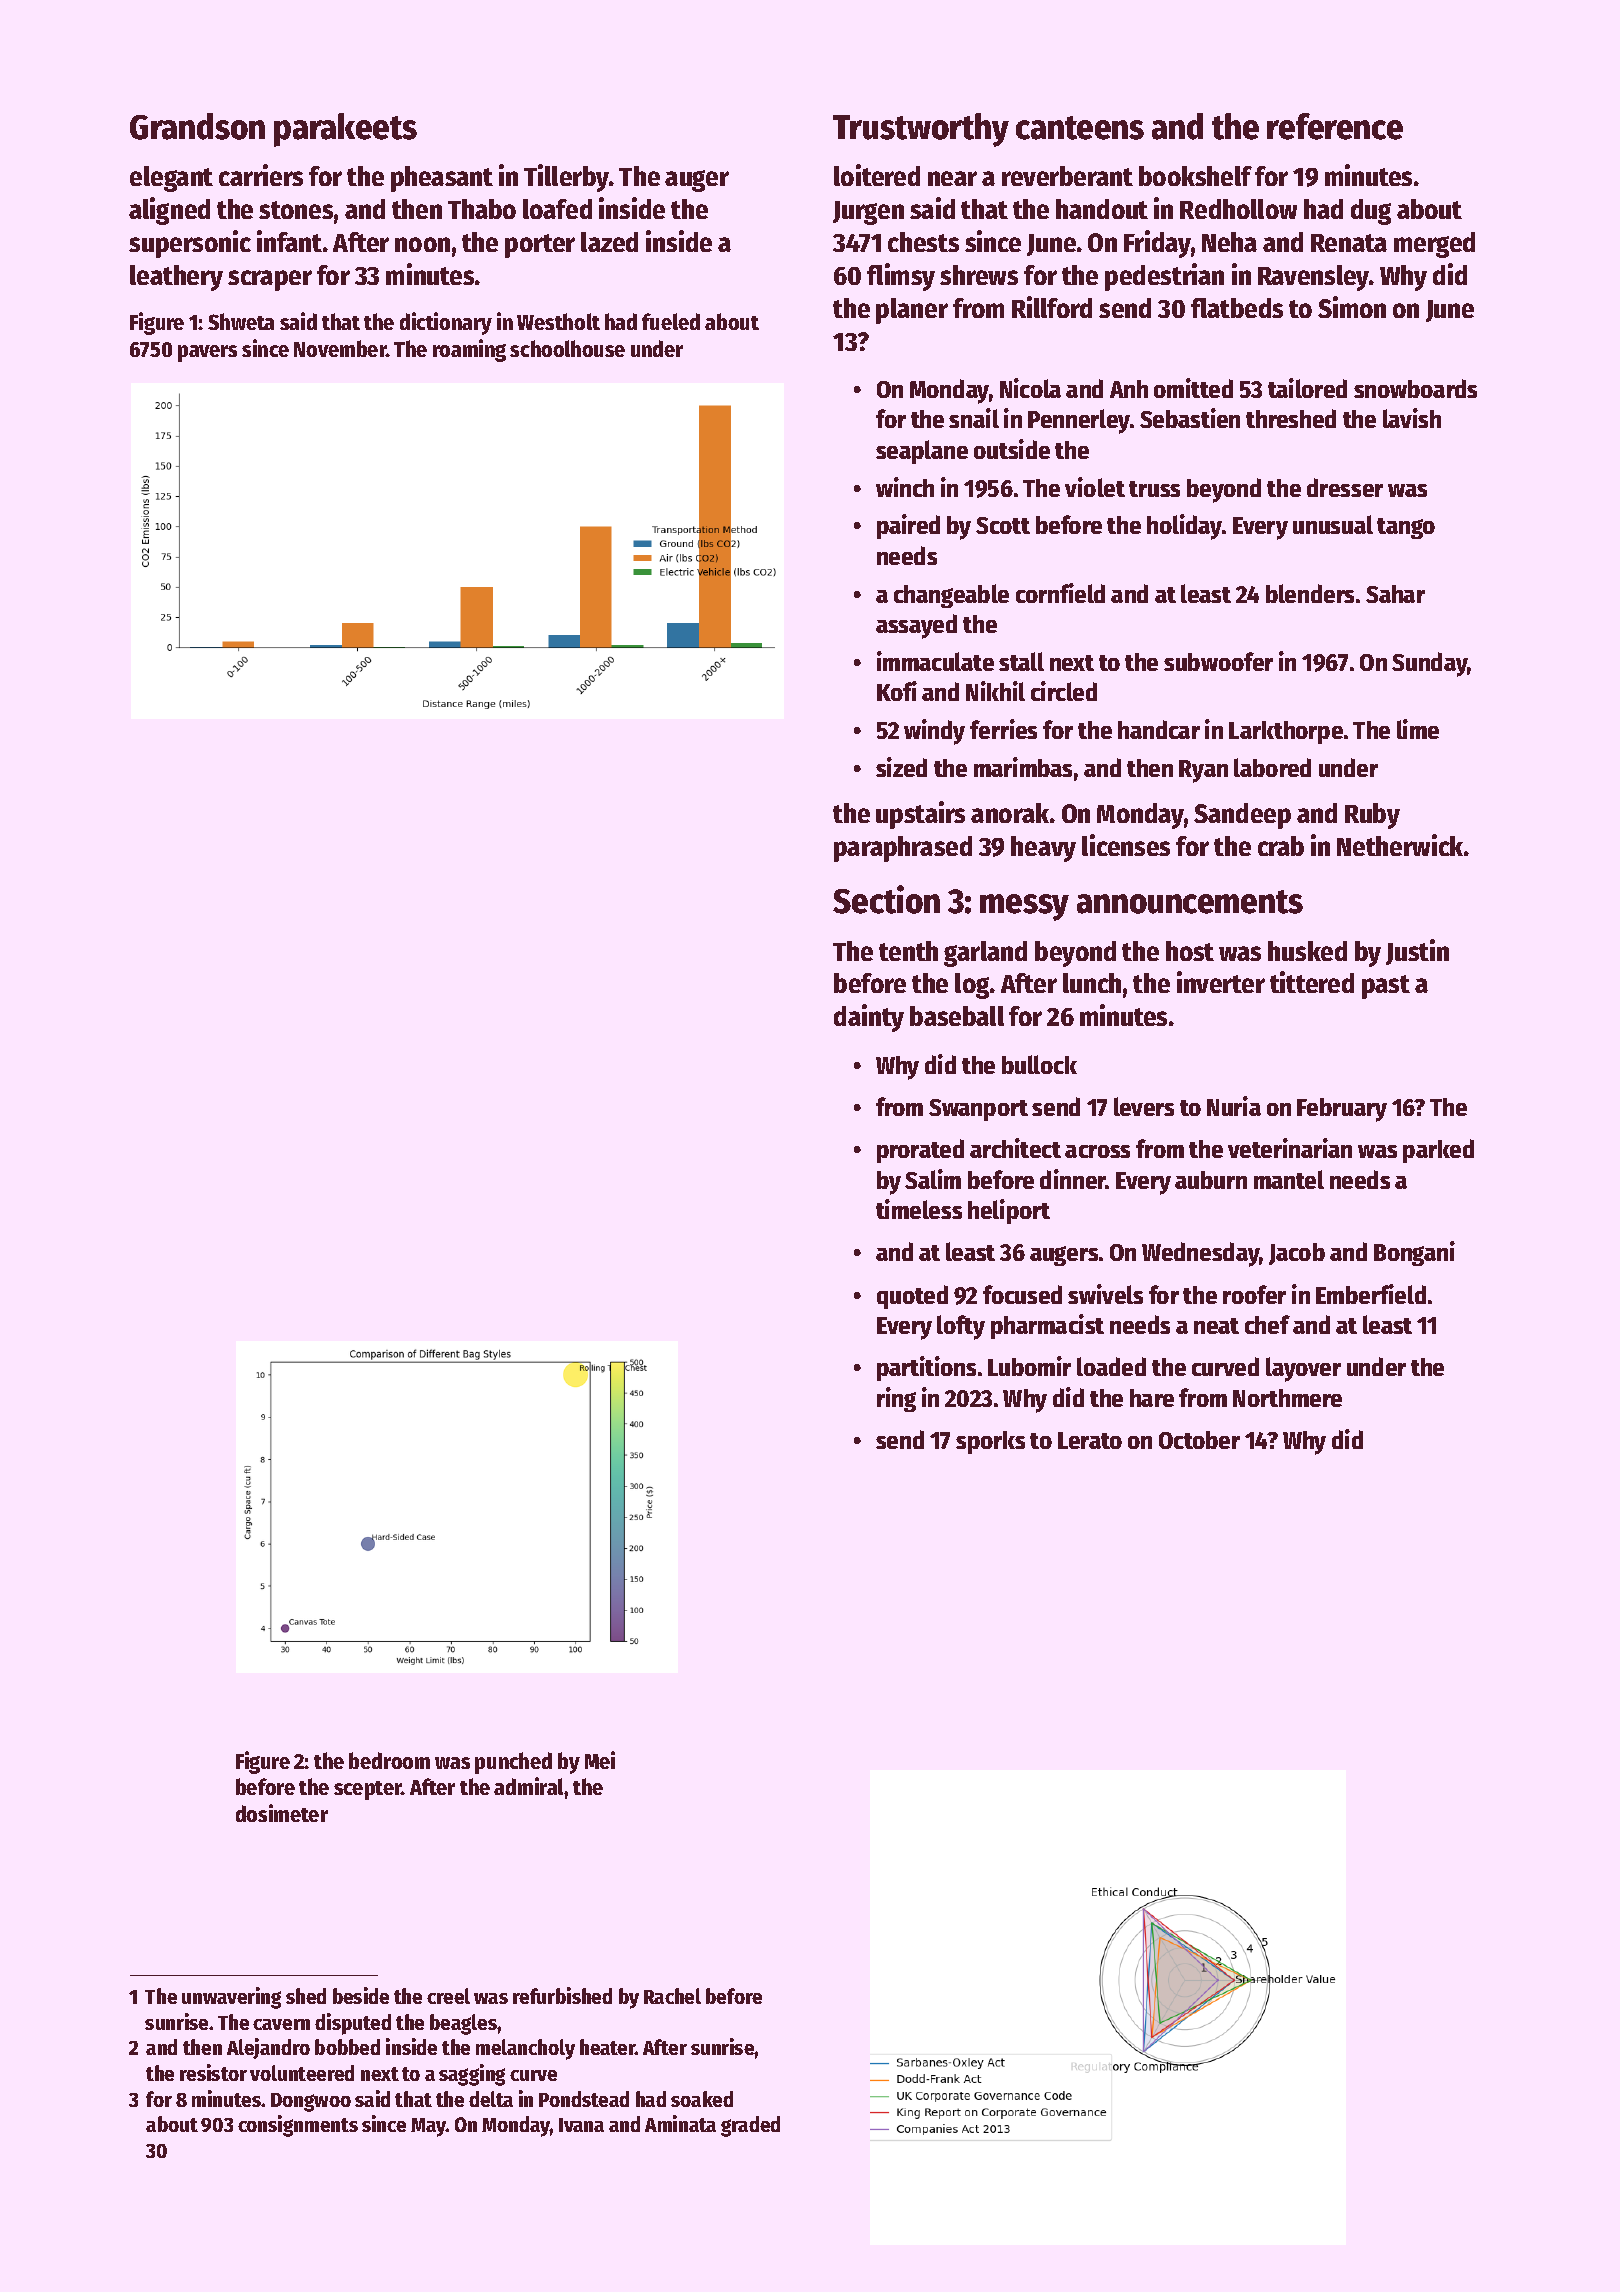 This screenshot has width=1620, height=2292. What do you see at coordinates (912, 1297) in the screenshot?
I see `quoted` at bounding box center [912, 1297].
